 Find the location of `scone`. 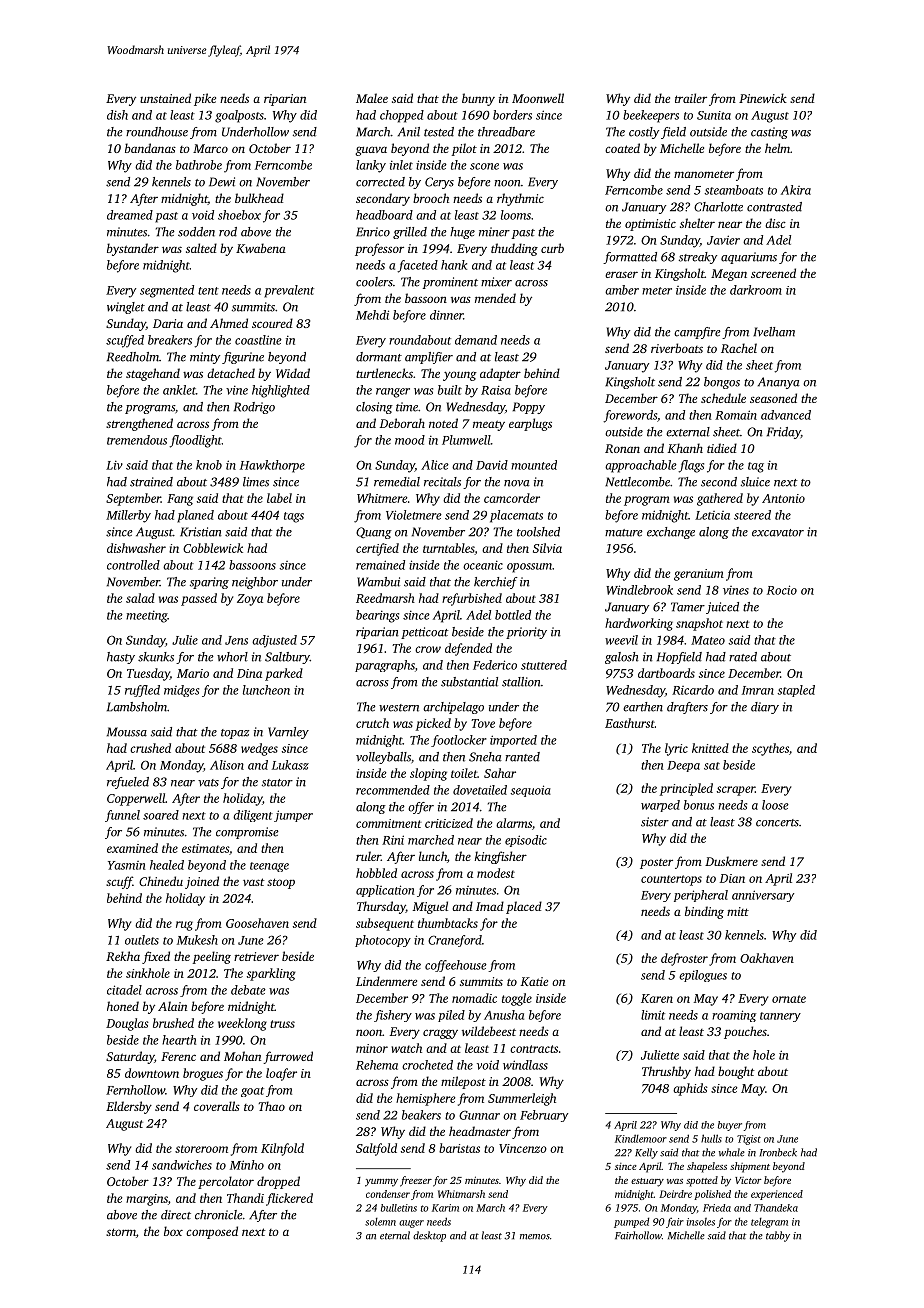

scone is located at coordinates (484, 166).
